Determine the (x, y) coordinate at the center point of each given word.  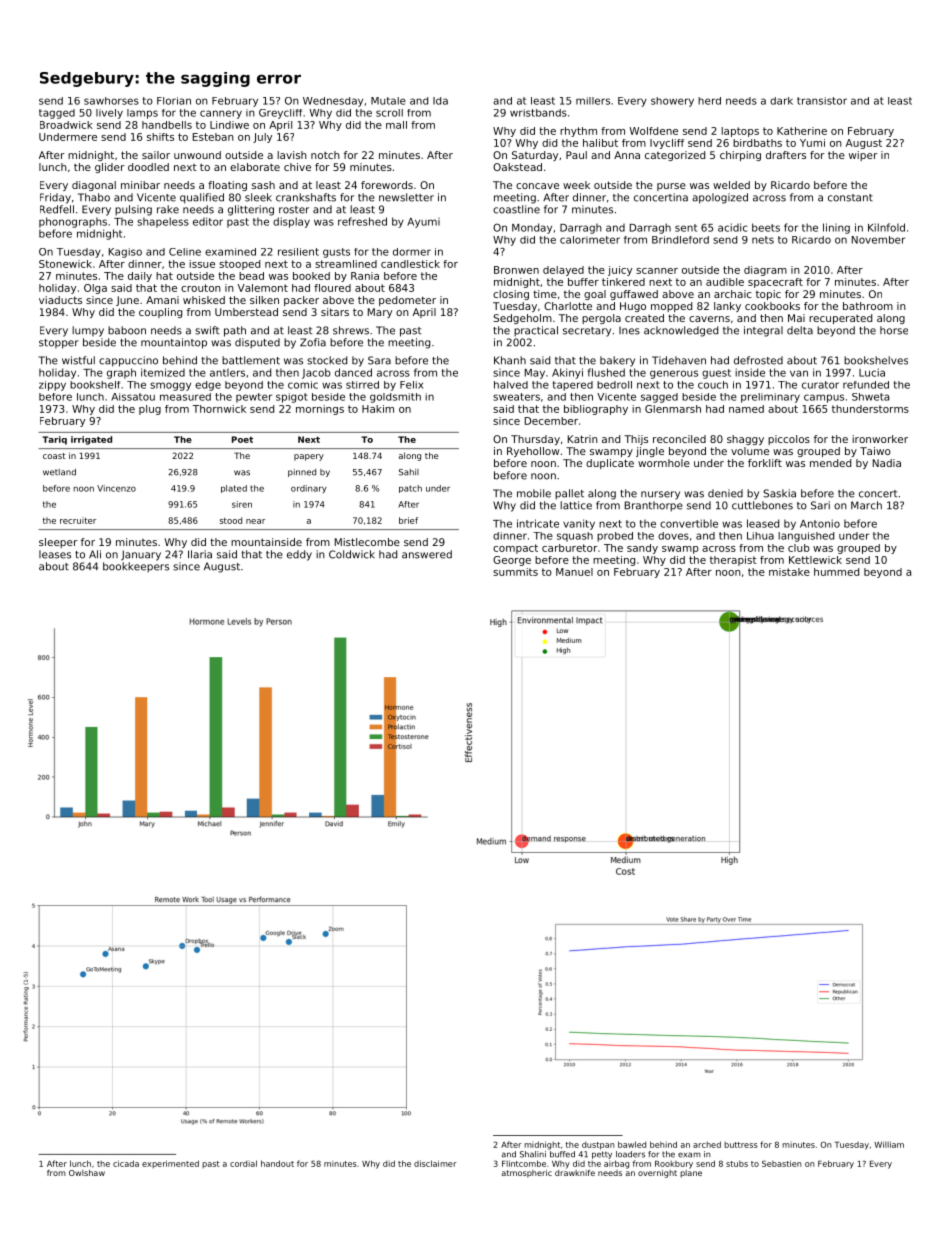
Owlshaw (87, 1173)
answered (427, 554)
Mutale (388, 101)
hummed (836, 572)
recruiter (78, 520)
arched (707, 1144)
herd (709, 101)
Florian (174, 101)
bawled (632, 1144)
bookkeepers (136, 567)
